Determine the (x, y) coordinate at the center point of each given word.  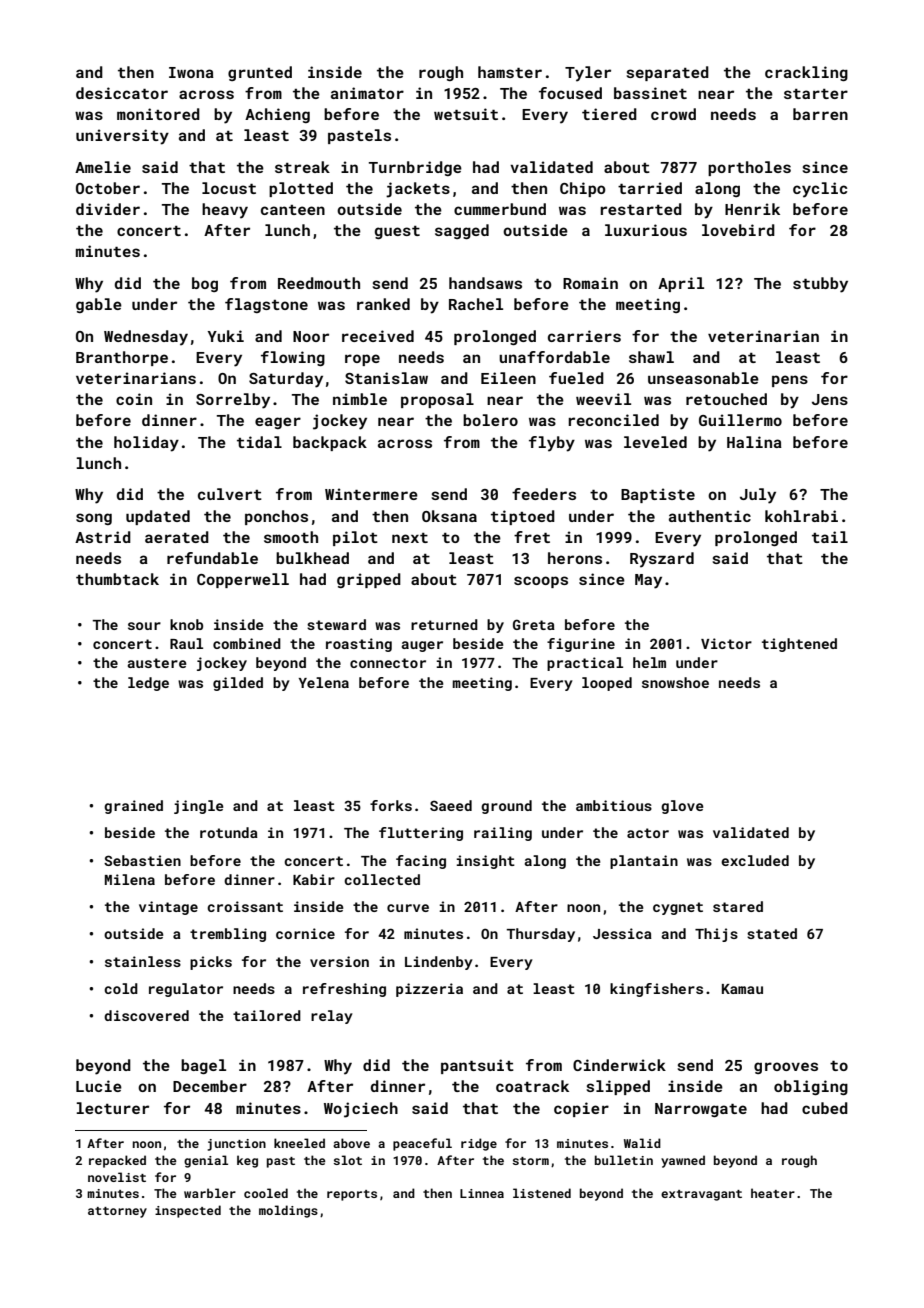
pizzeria (429, 990)
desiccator (122, 93)
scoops (541, 582)
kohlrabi (801, 516)
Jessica (622, 933)
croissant (245, 906)
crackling (806, 73)
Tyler (588, 74)
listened (542, 1193)
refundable (212, 558)
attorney (117, 1212)
